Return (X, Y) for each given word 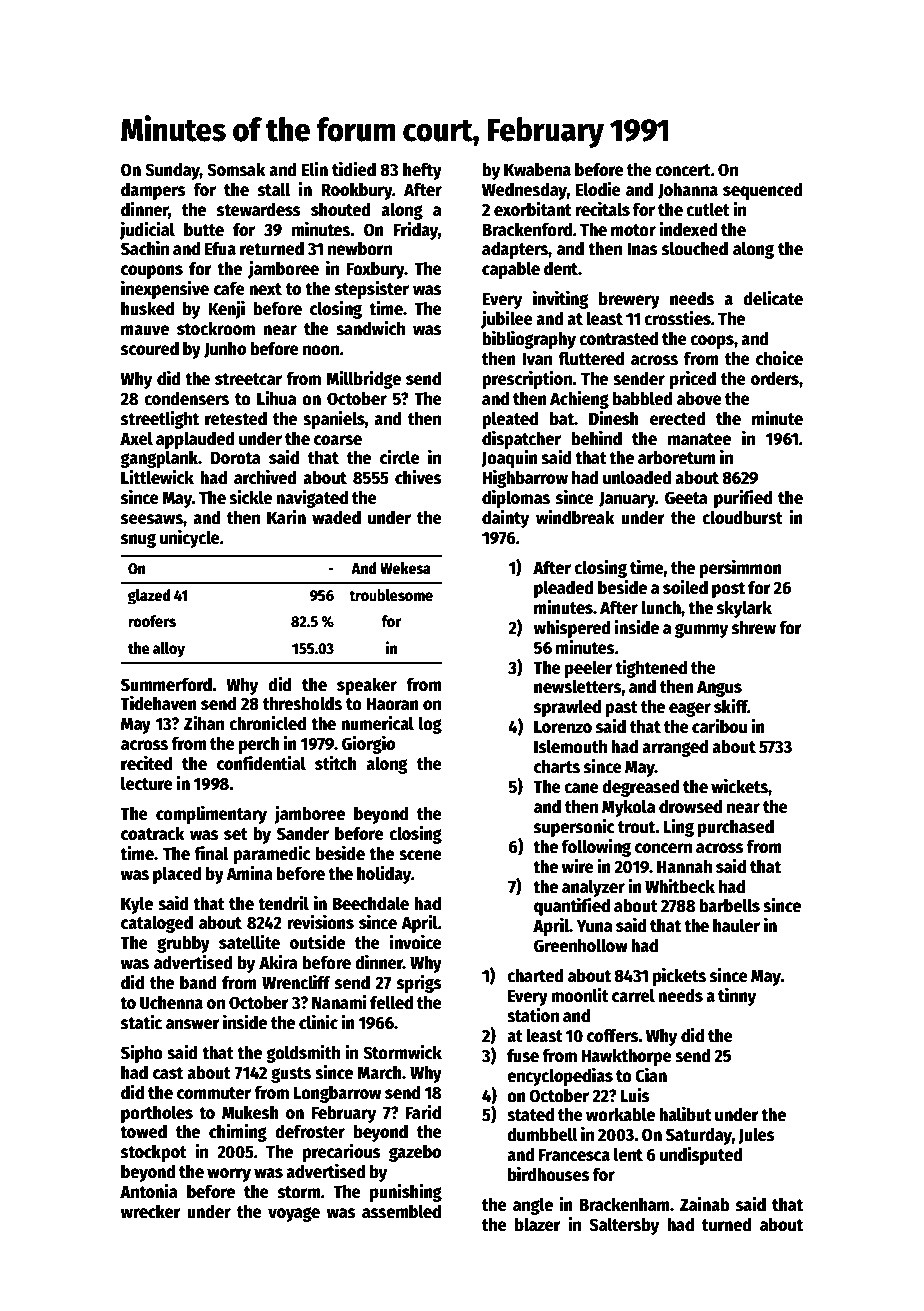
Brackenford (527, 229)
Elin (315, 169)
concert (683, 170)
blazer (538, 1224)
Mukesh (250, 1112)
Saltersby (624, 1226)
